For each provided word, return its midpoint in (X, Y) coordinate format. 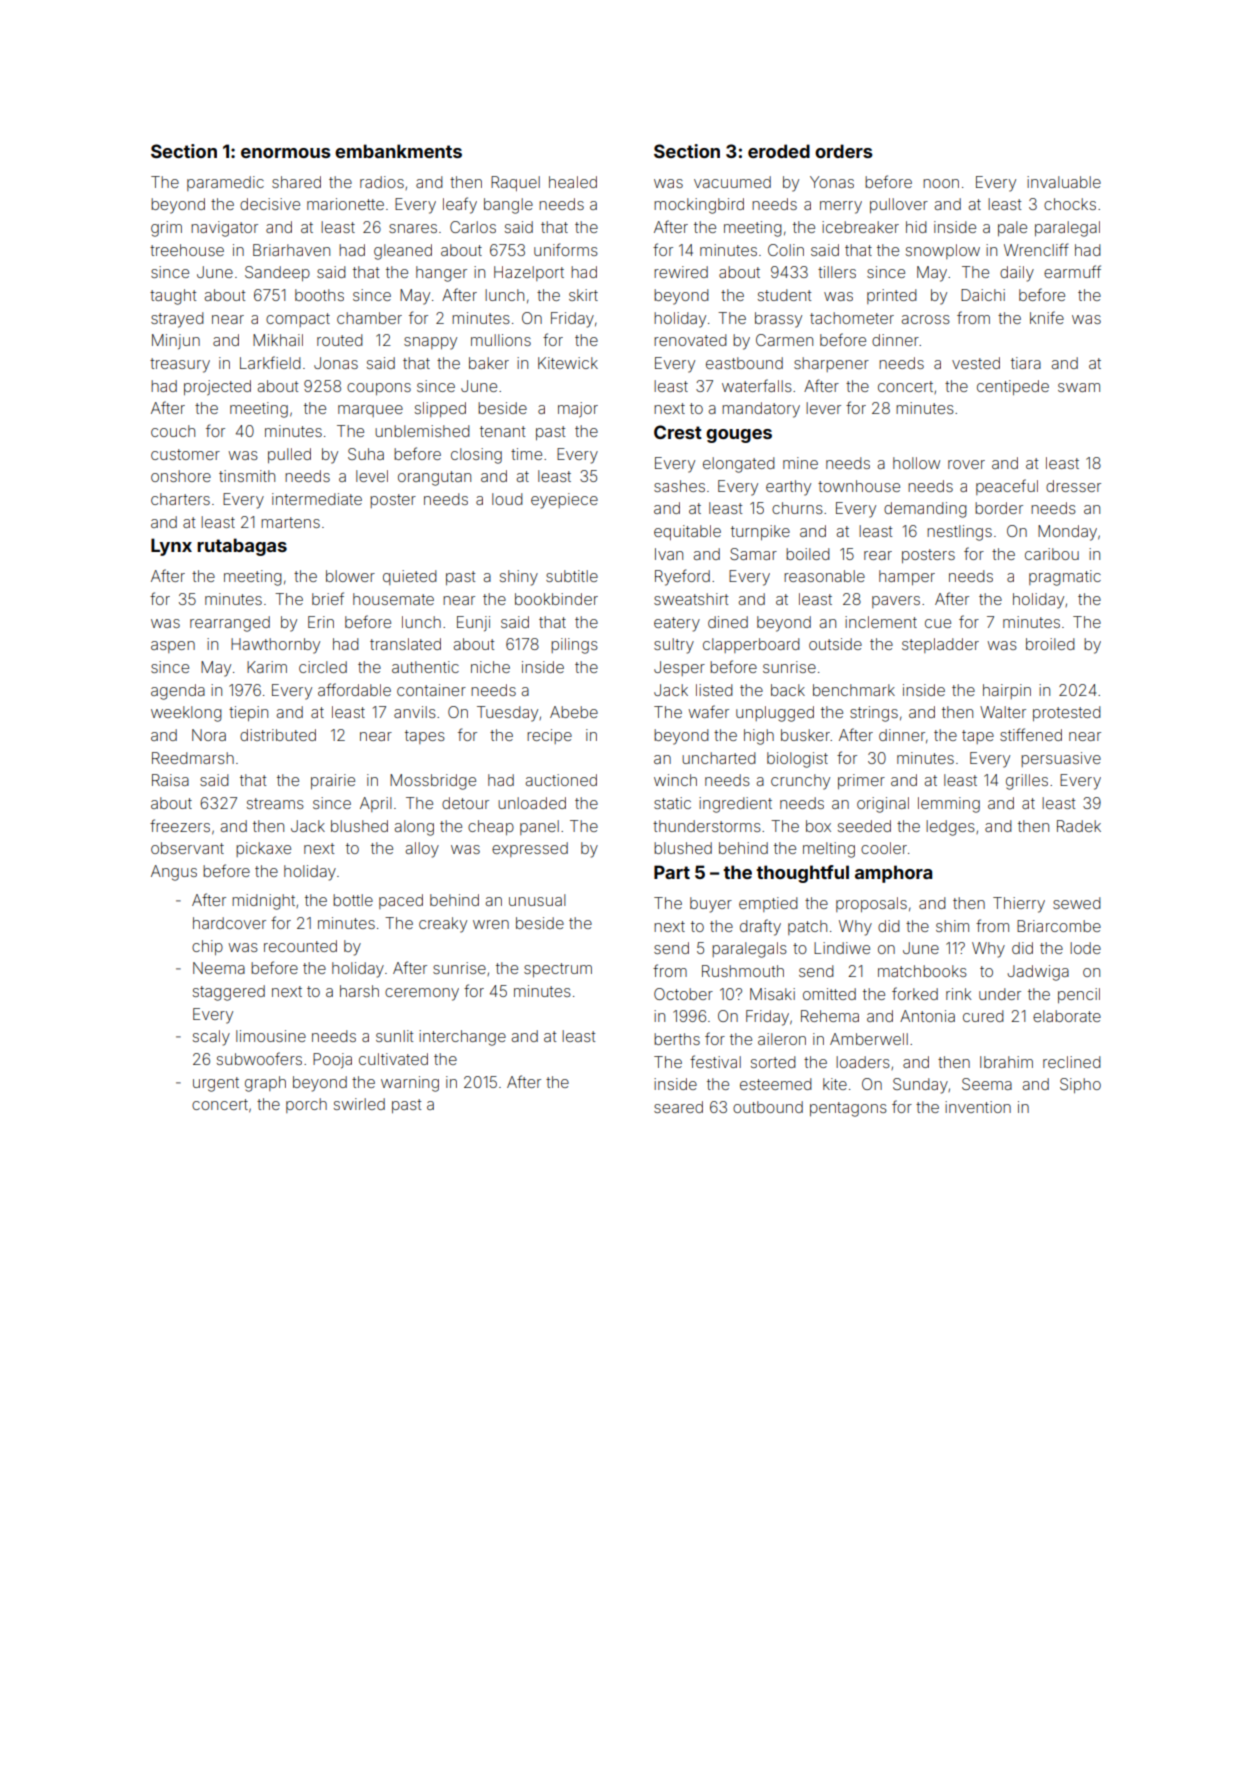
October (683, 994)
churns (797, 508)
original (883, 805)
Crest (678, 432)
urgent (216, 1084)
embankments (398, 151)
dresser (1073, 486)
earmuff (1072, 271)
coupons (379, 389)
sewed (1077, 903)
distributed (278, 735)
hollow (916, 463)
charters (180, 499)
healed (573, 182)
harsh (359, 991)
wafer (708, 711)
